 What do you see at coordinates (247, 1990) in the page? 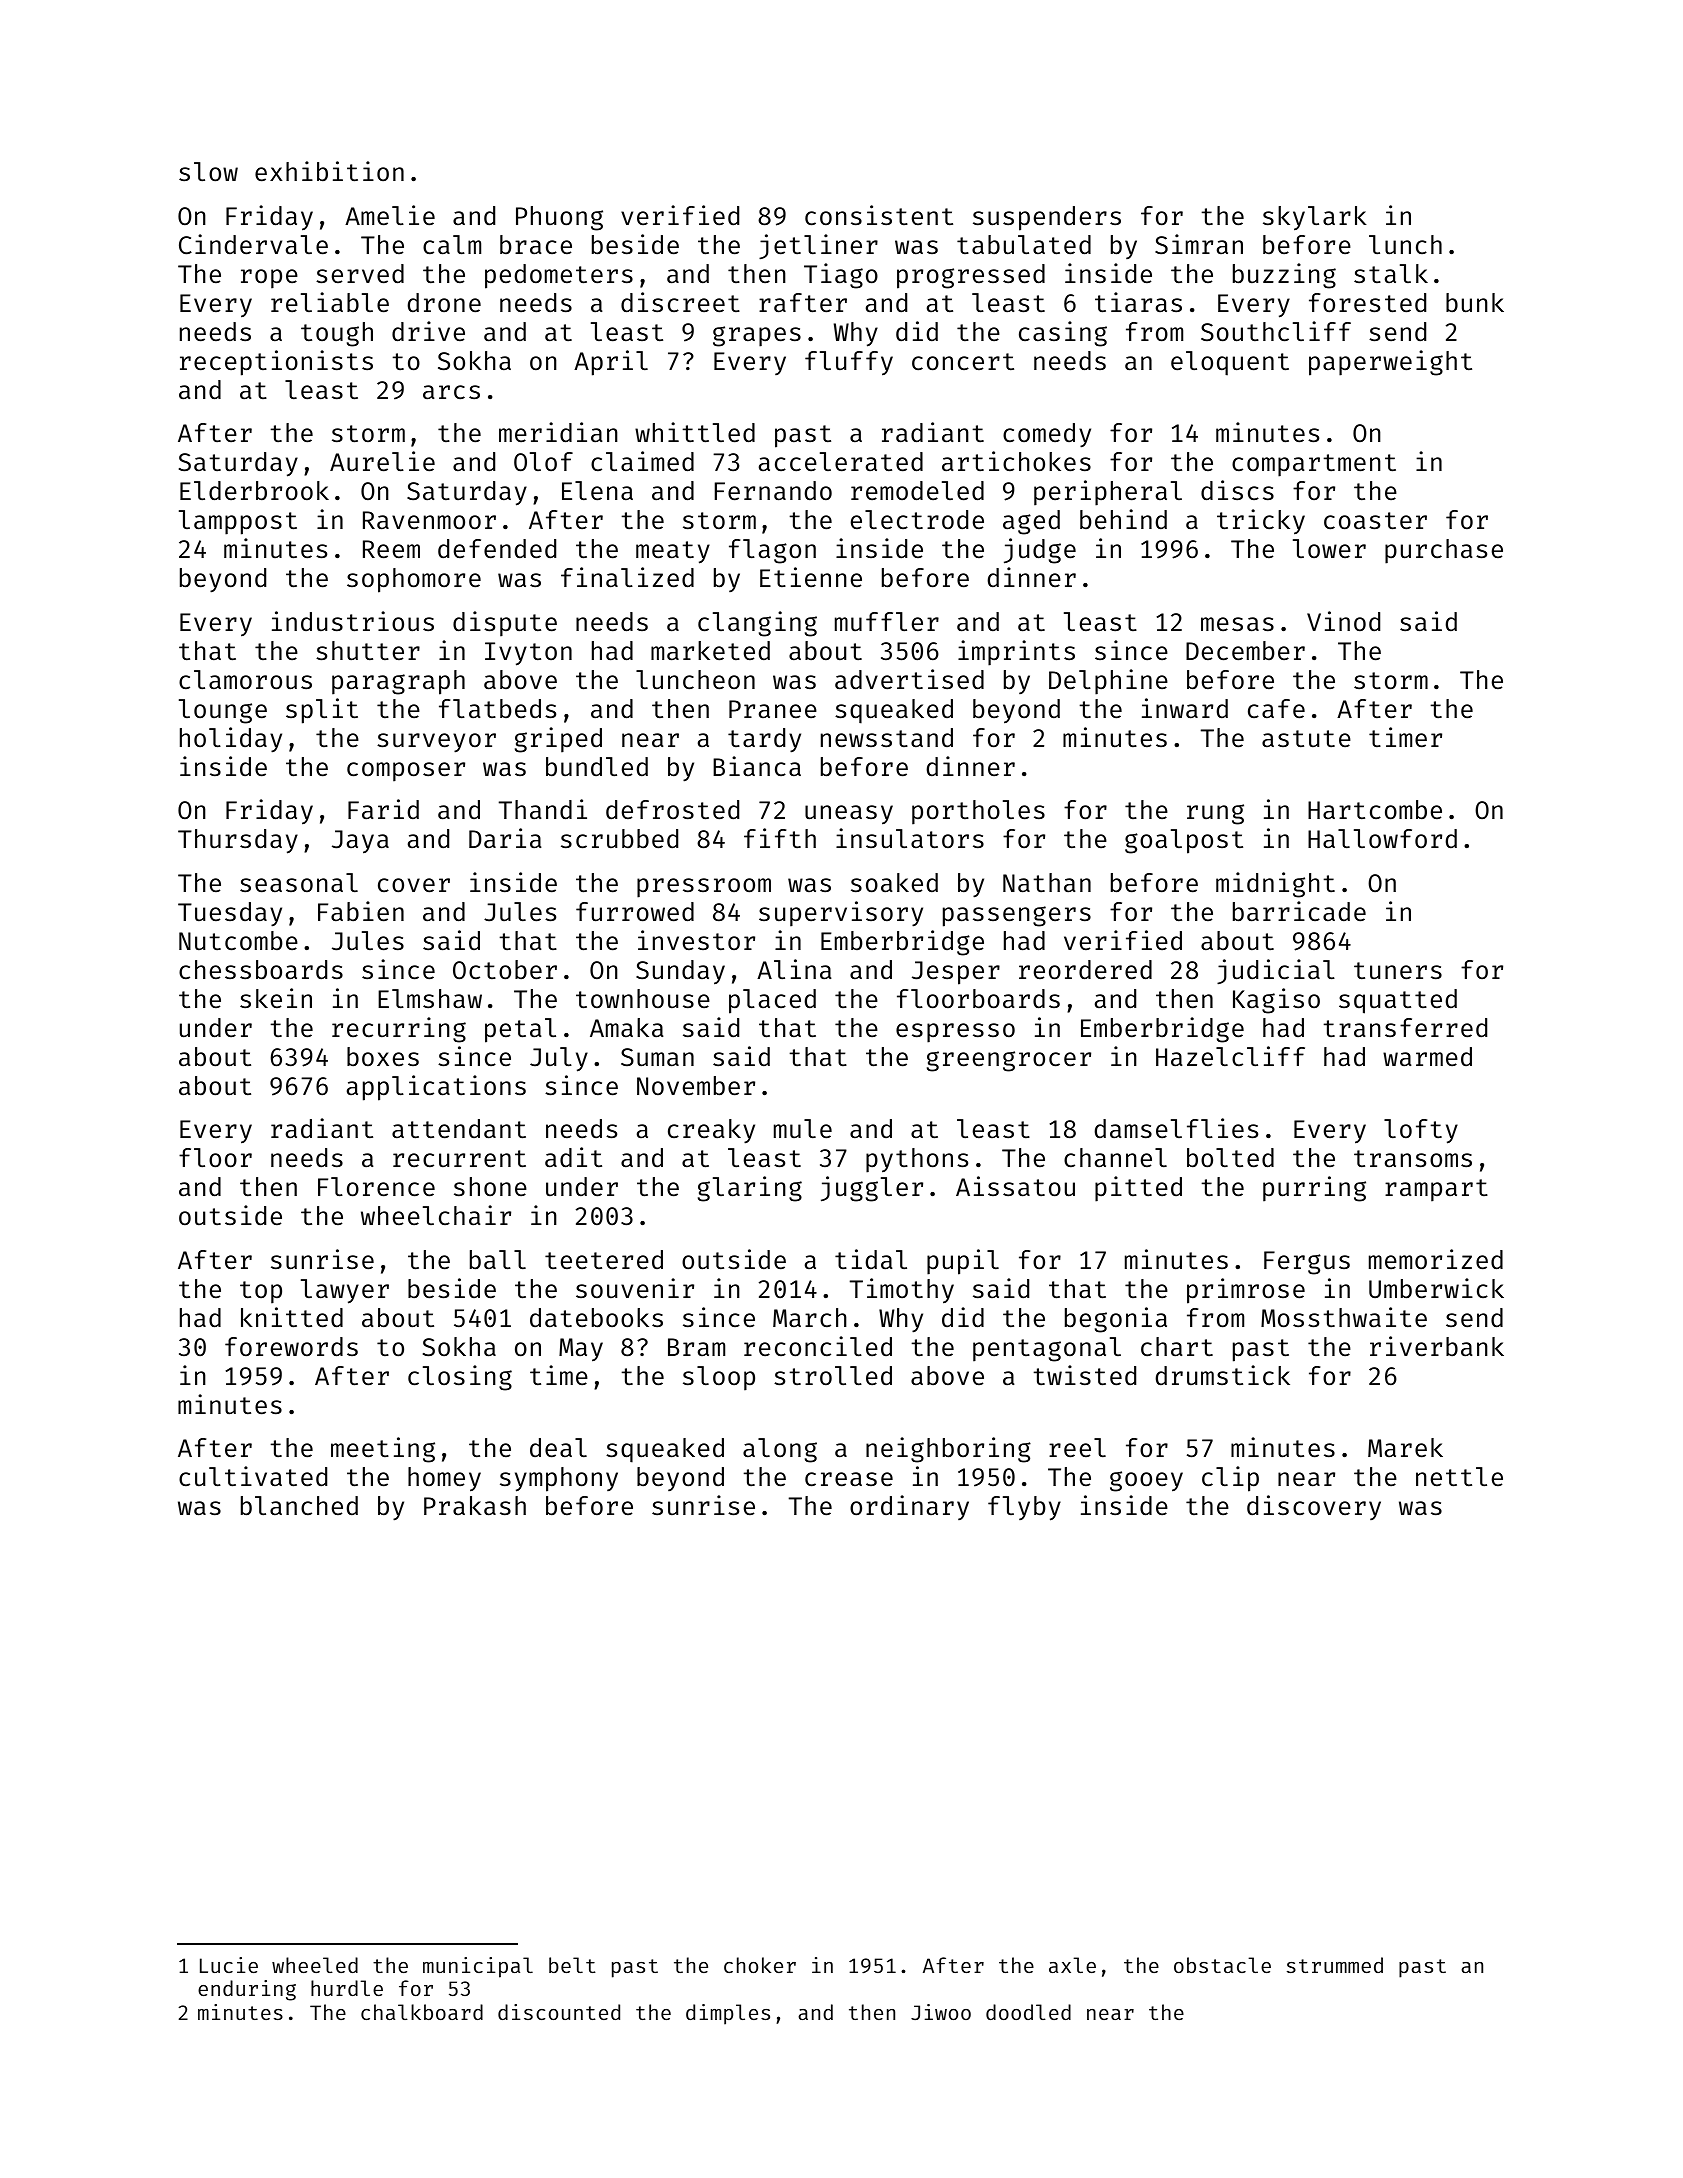
I see `enduring` at bounding box center [247, 1990].
